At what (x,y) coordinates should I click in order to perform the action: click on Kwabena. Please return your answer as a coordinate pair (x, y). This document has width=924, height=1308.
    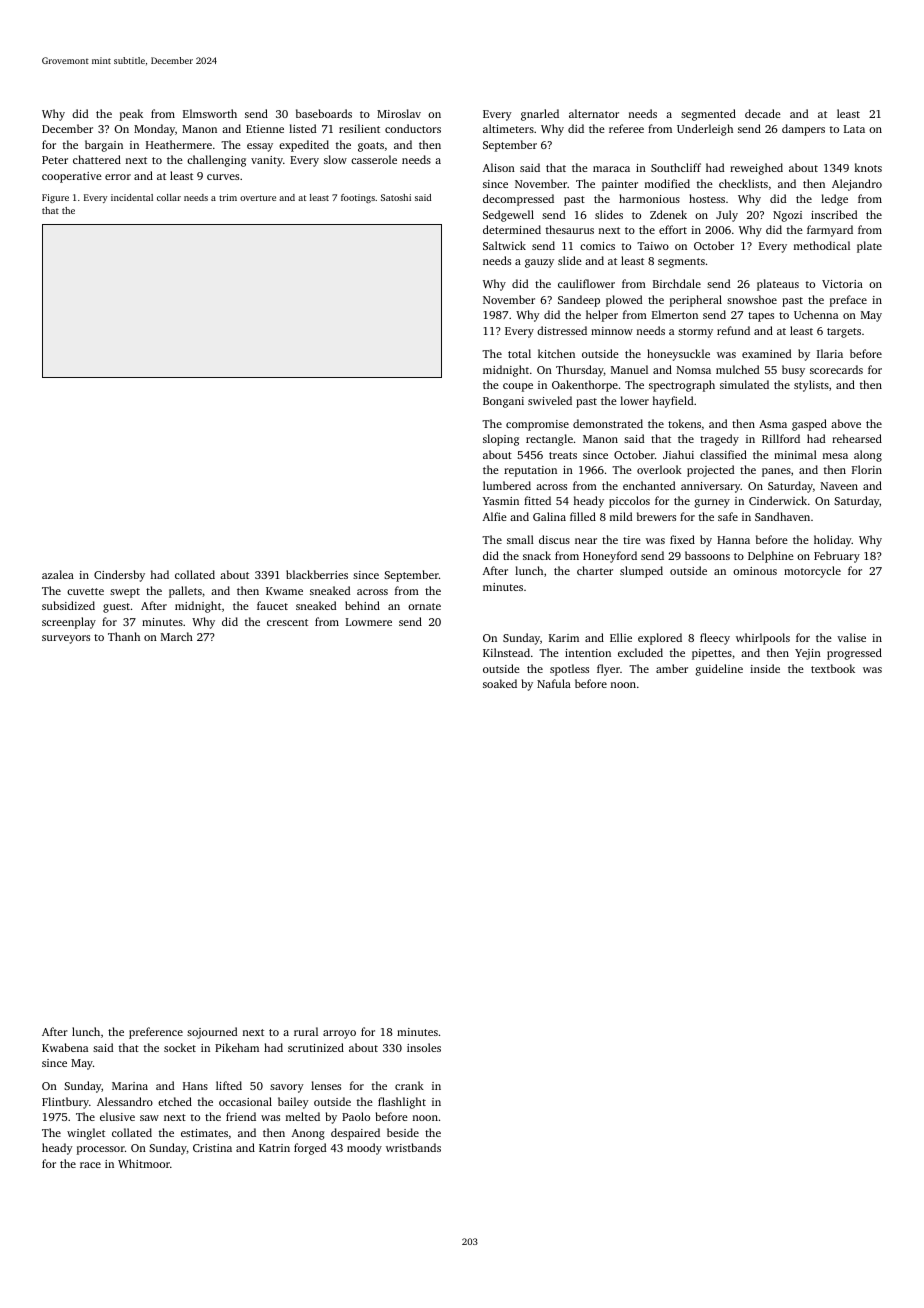
    Looking at the image, I should click on (65, 1047).
